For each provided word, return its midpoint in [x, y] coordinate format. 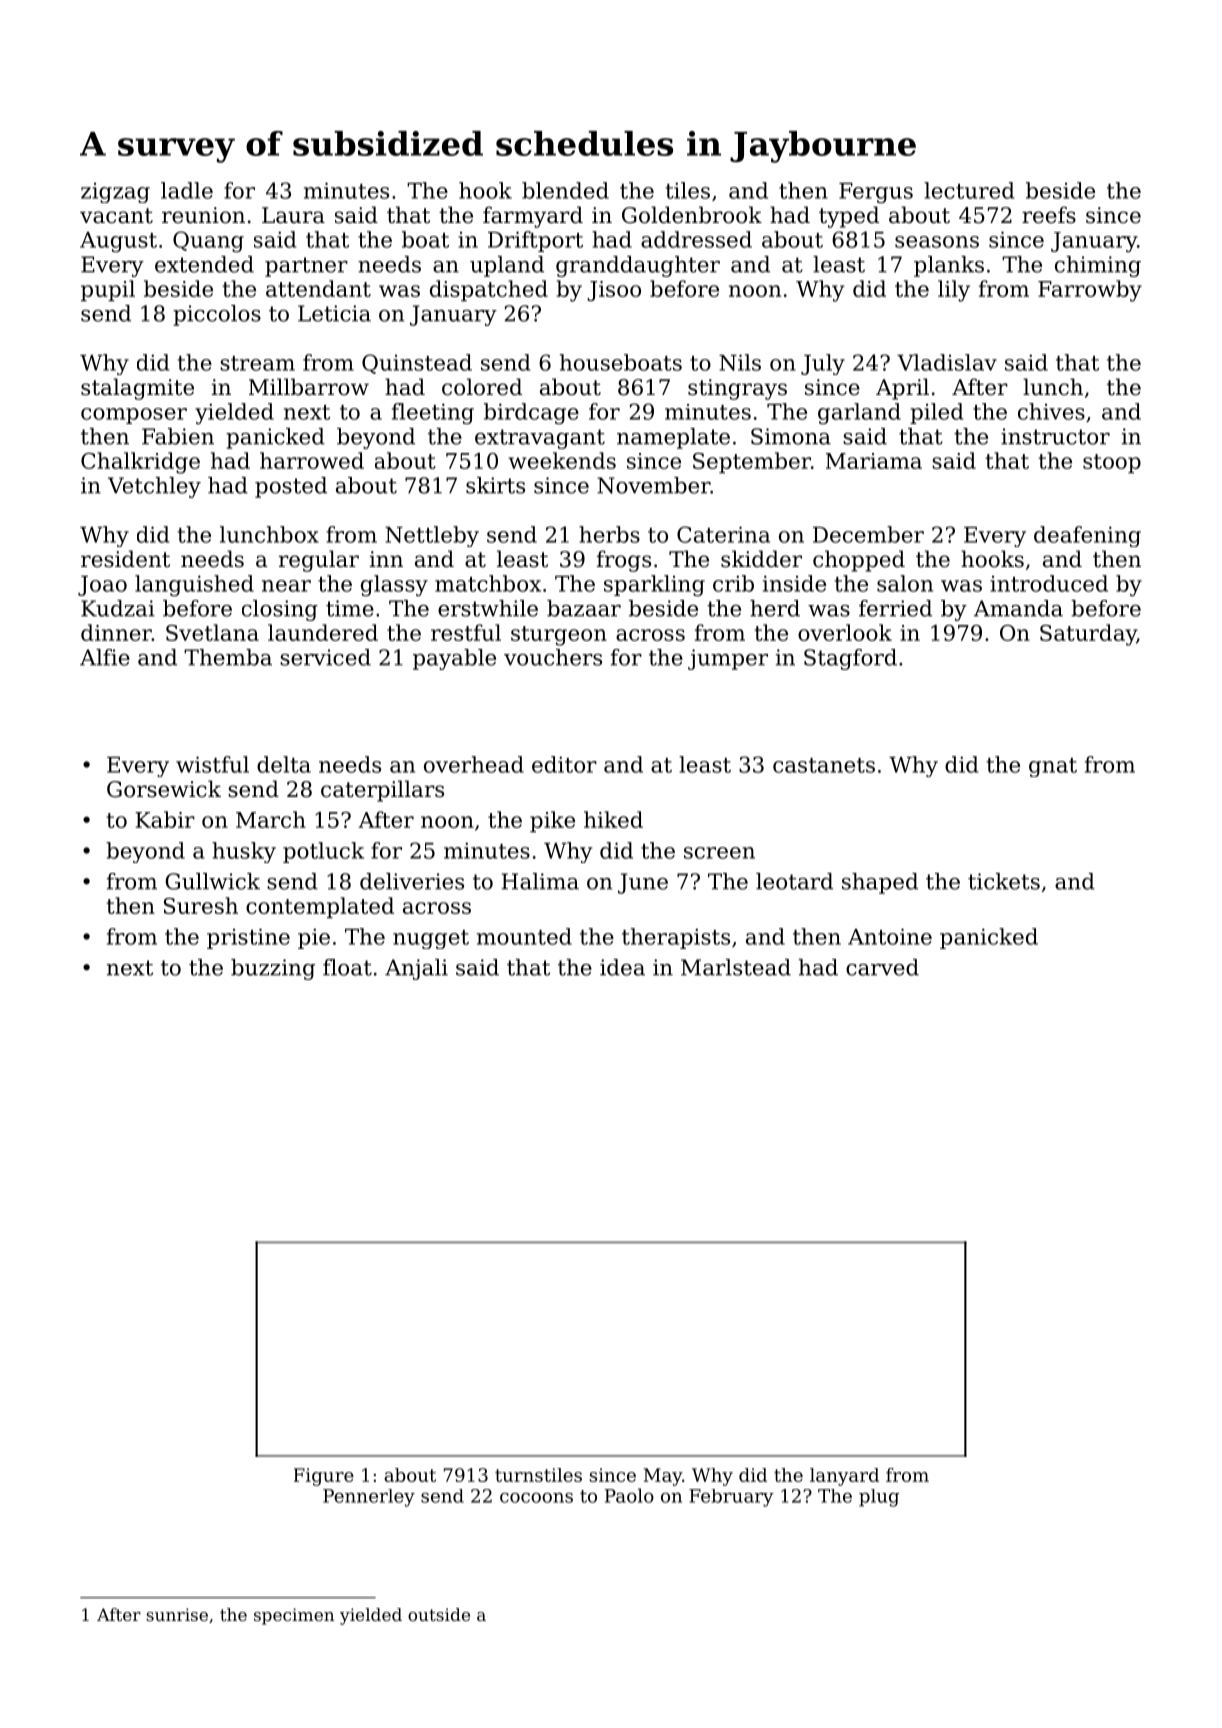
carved [882, 967]
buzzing [273, 969]
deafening [1087, 536]
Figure [324, 1477]
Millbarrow [309, 387]
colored [482, 387]
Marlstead [736, 967]
